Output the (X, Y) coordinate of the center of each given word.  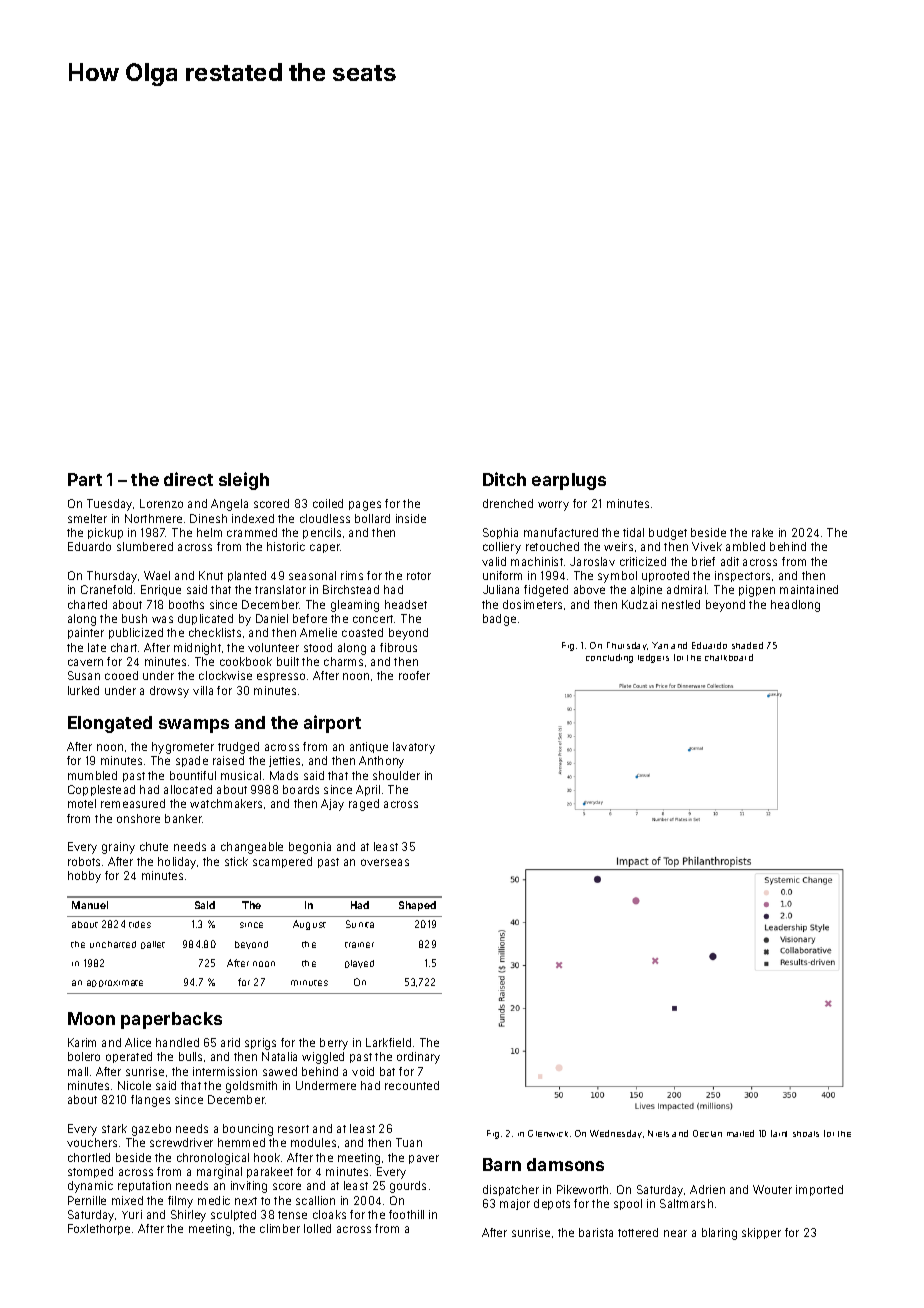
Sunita (360, 924)
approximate (115, 983)
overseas (385, 862)
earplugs (569, 481)
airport (332, 724)
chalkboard (729, 657)
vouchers (92, 1142)
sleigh (244, 481)
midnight (197, 649)
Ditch (504, 479)
